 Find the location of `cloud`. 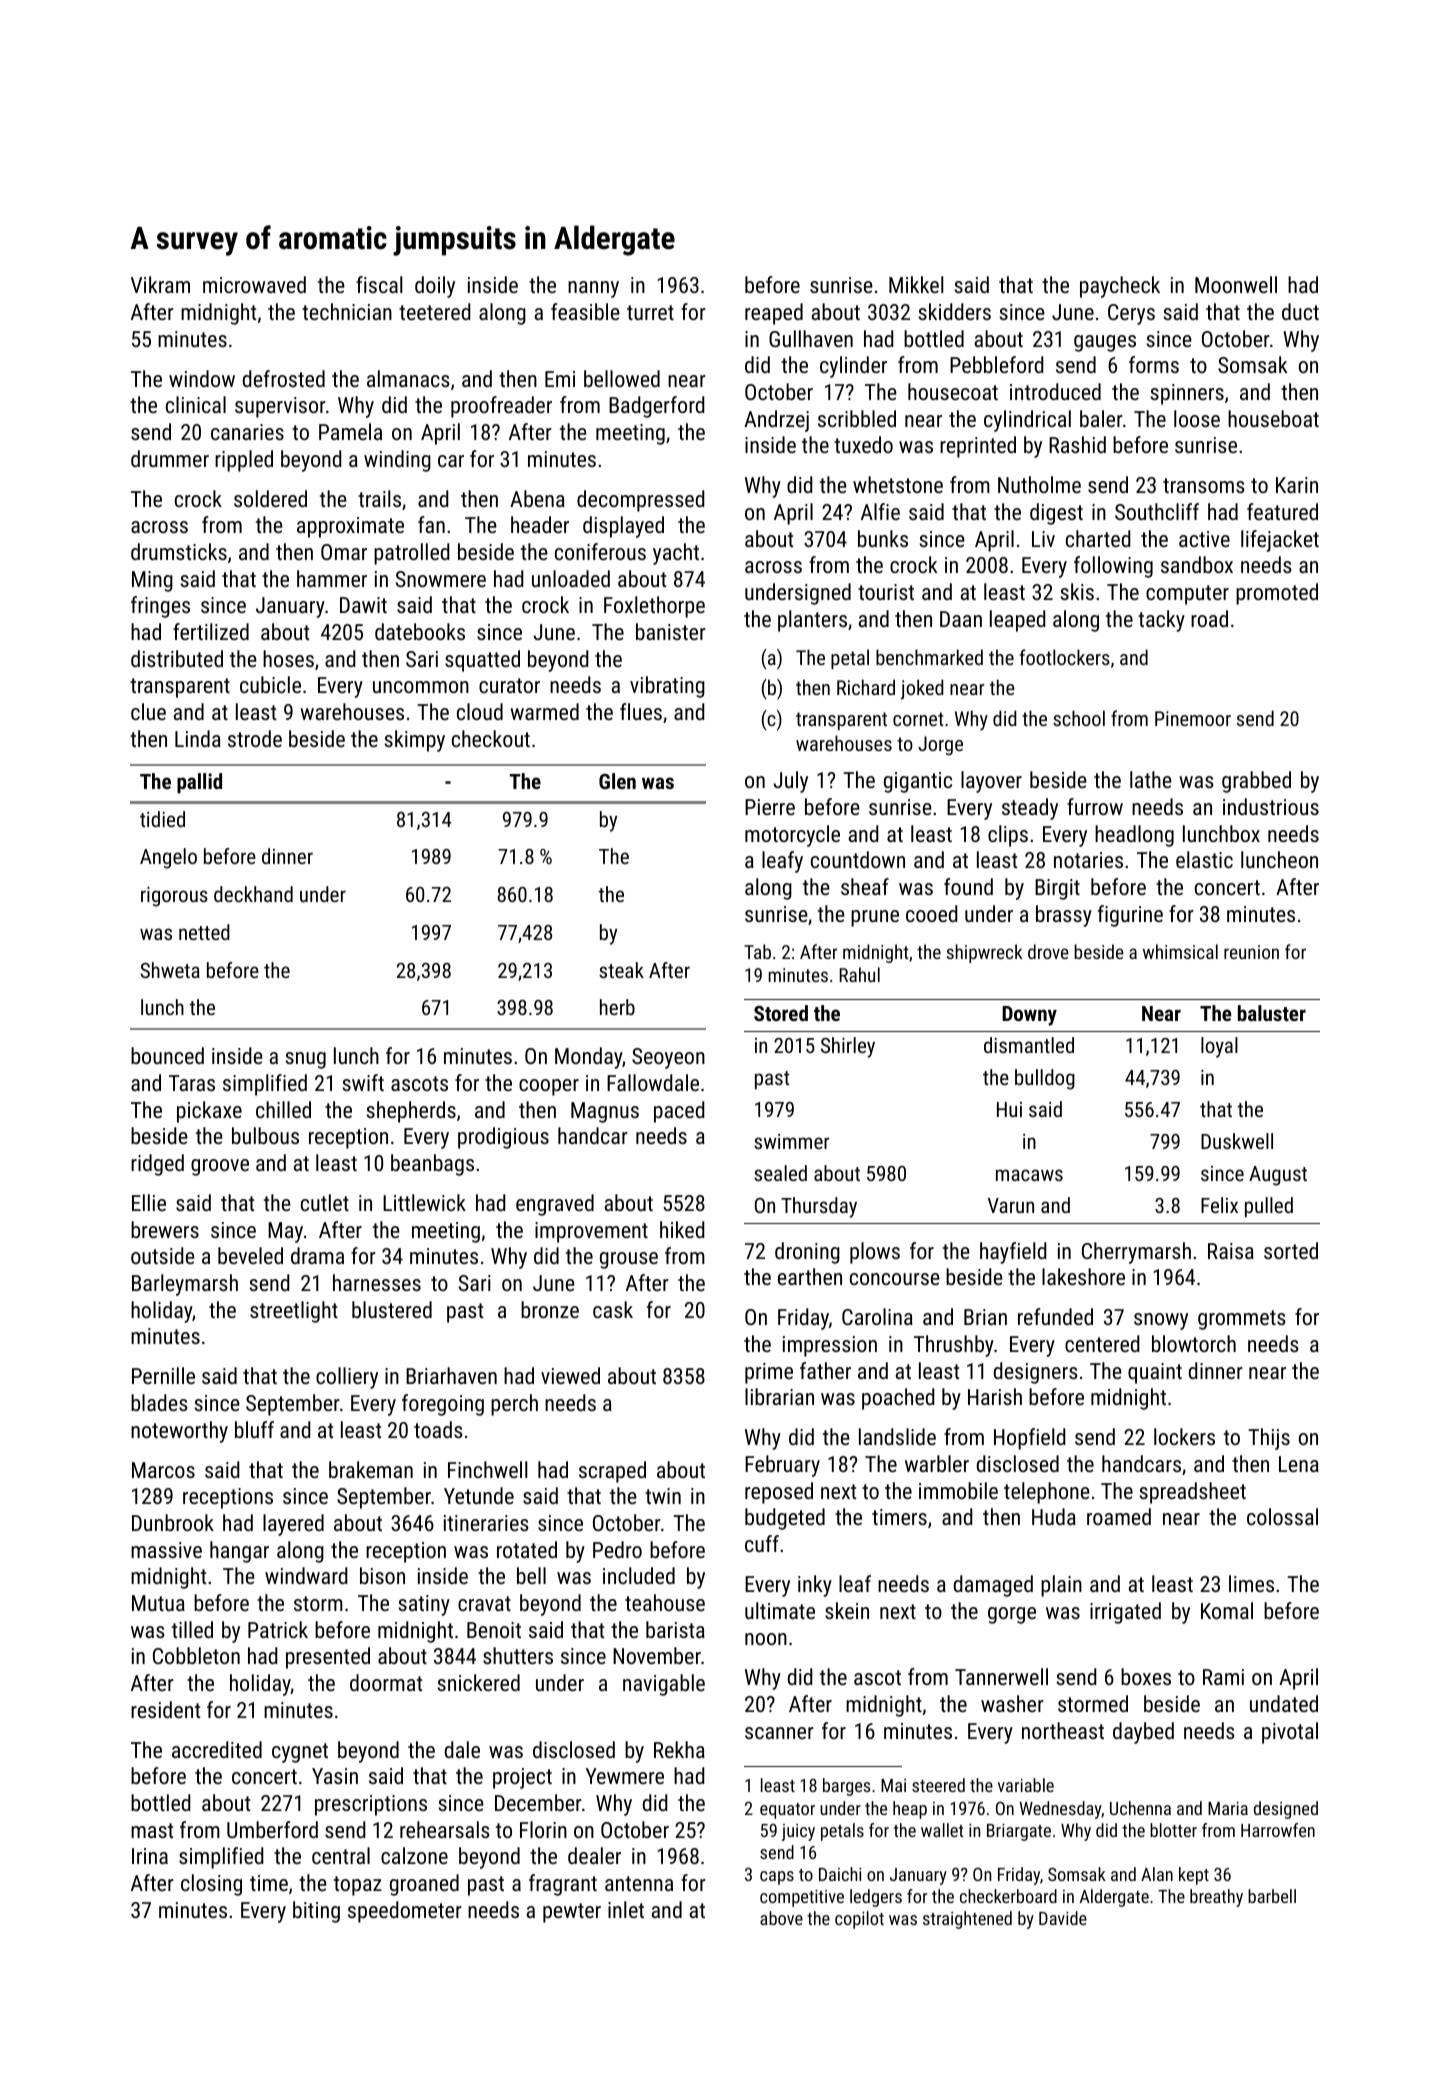

cloud is located at coordinates (480, 711).
